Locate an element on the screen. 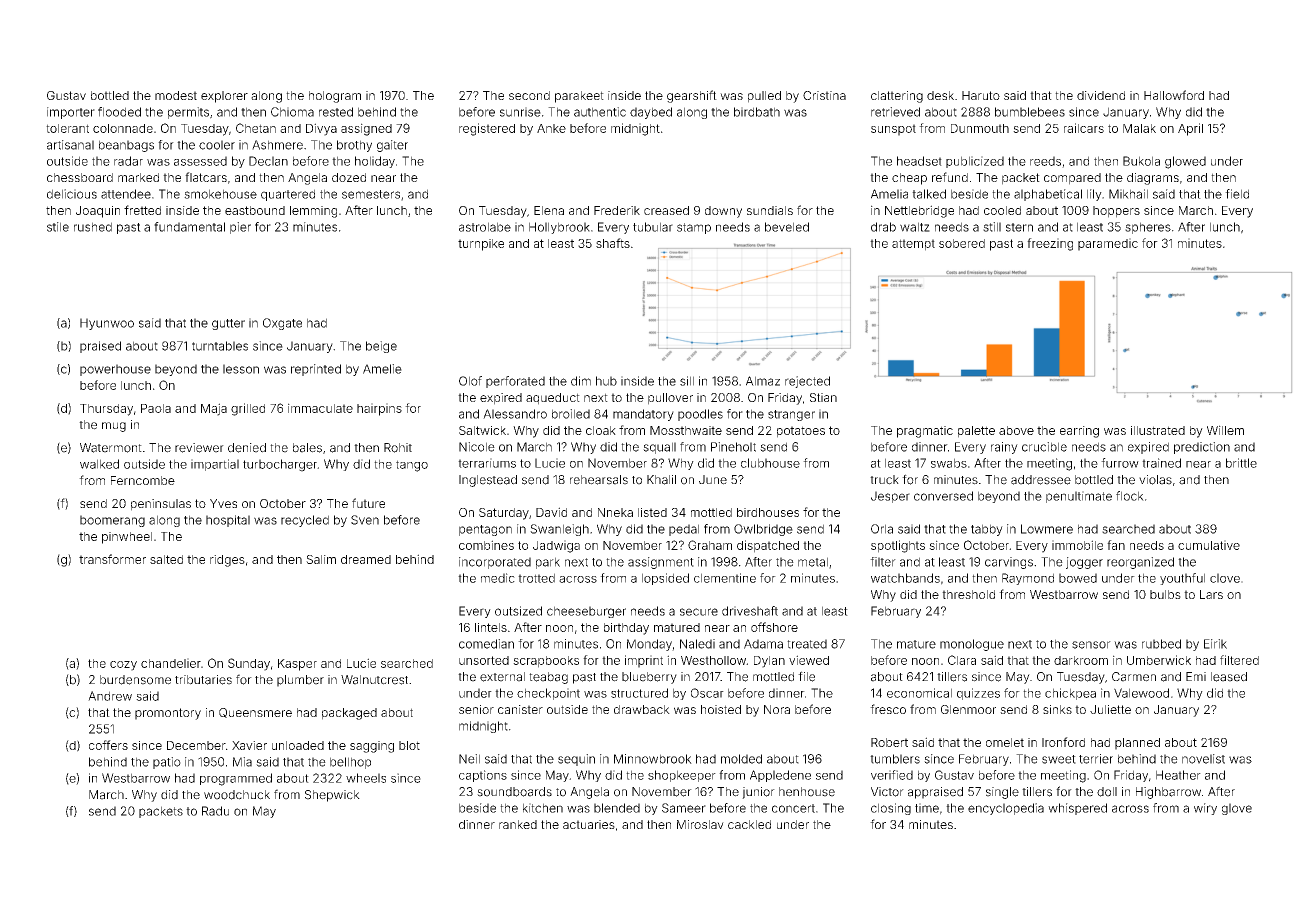 Image resolution: width=1308 pixels, height=924 pixels. gearshift is located at coordinates (692, 96).
